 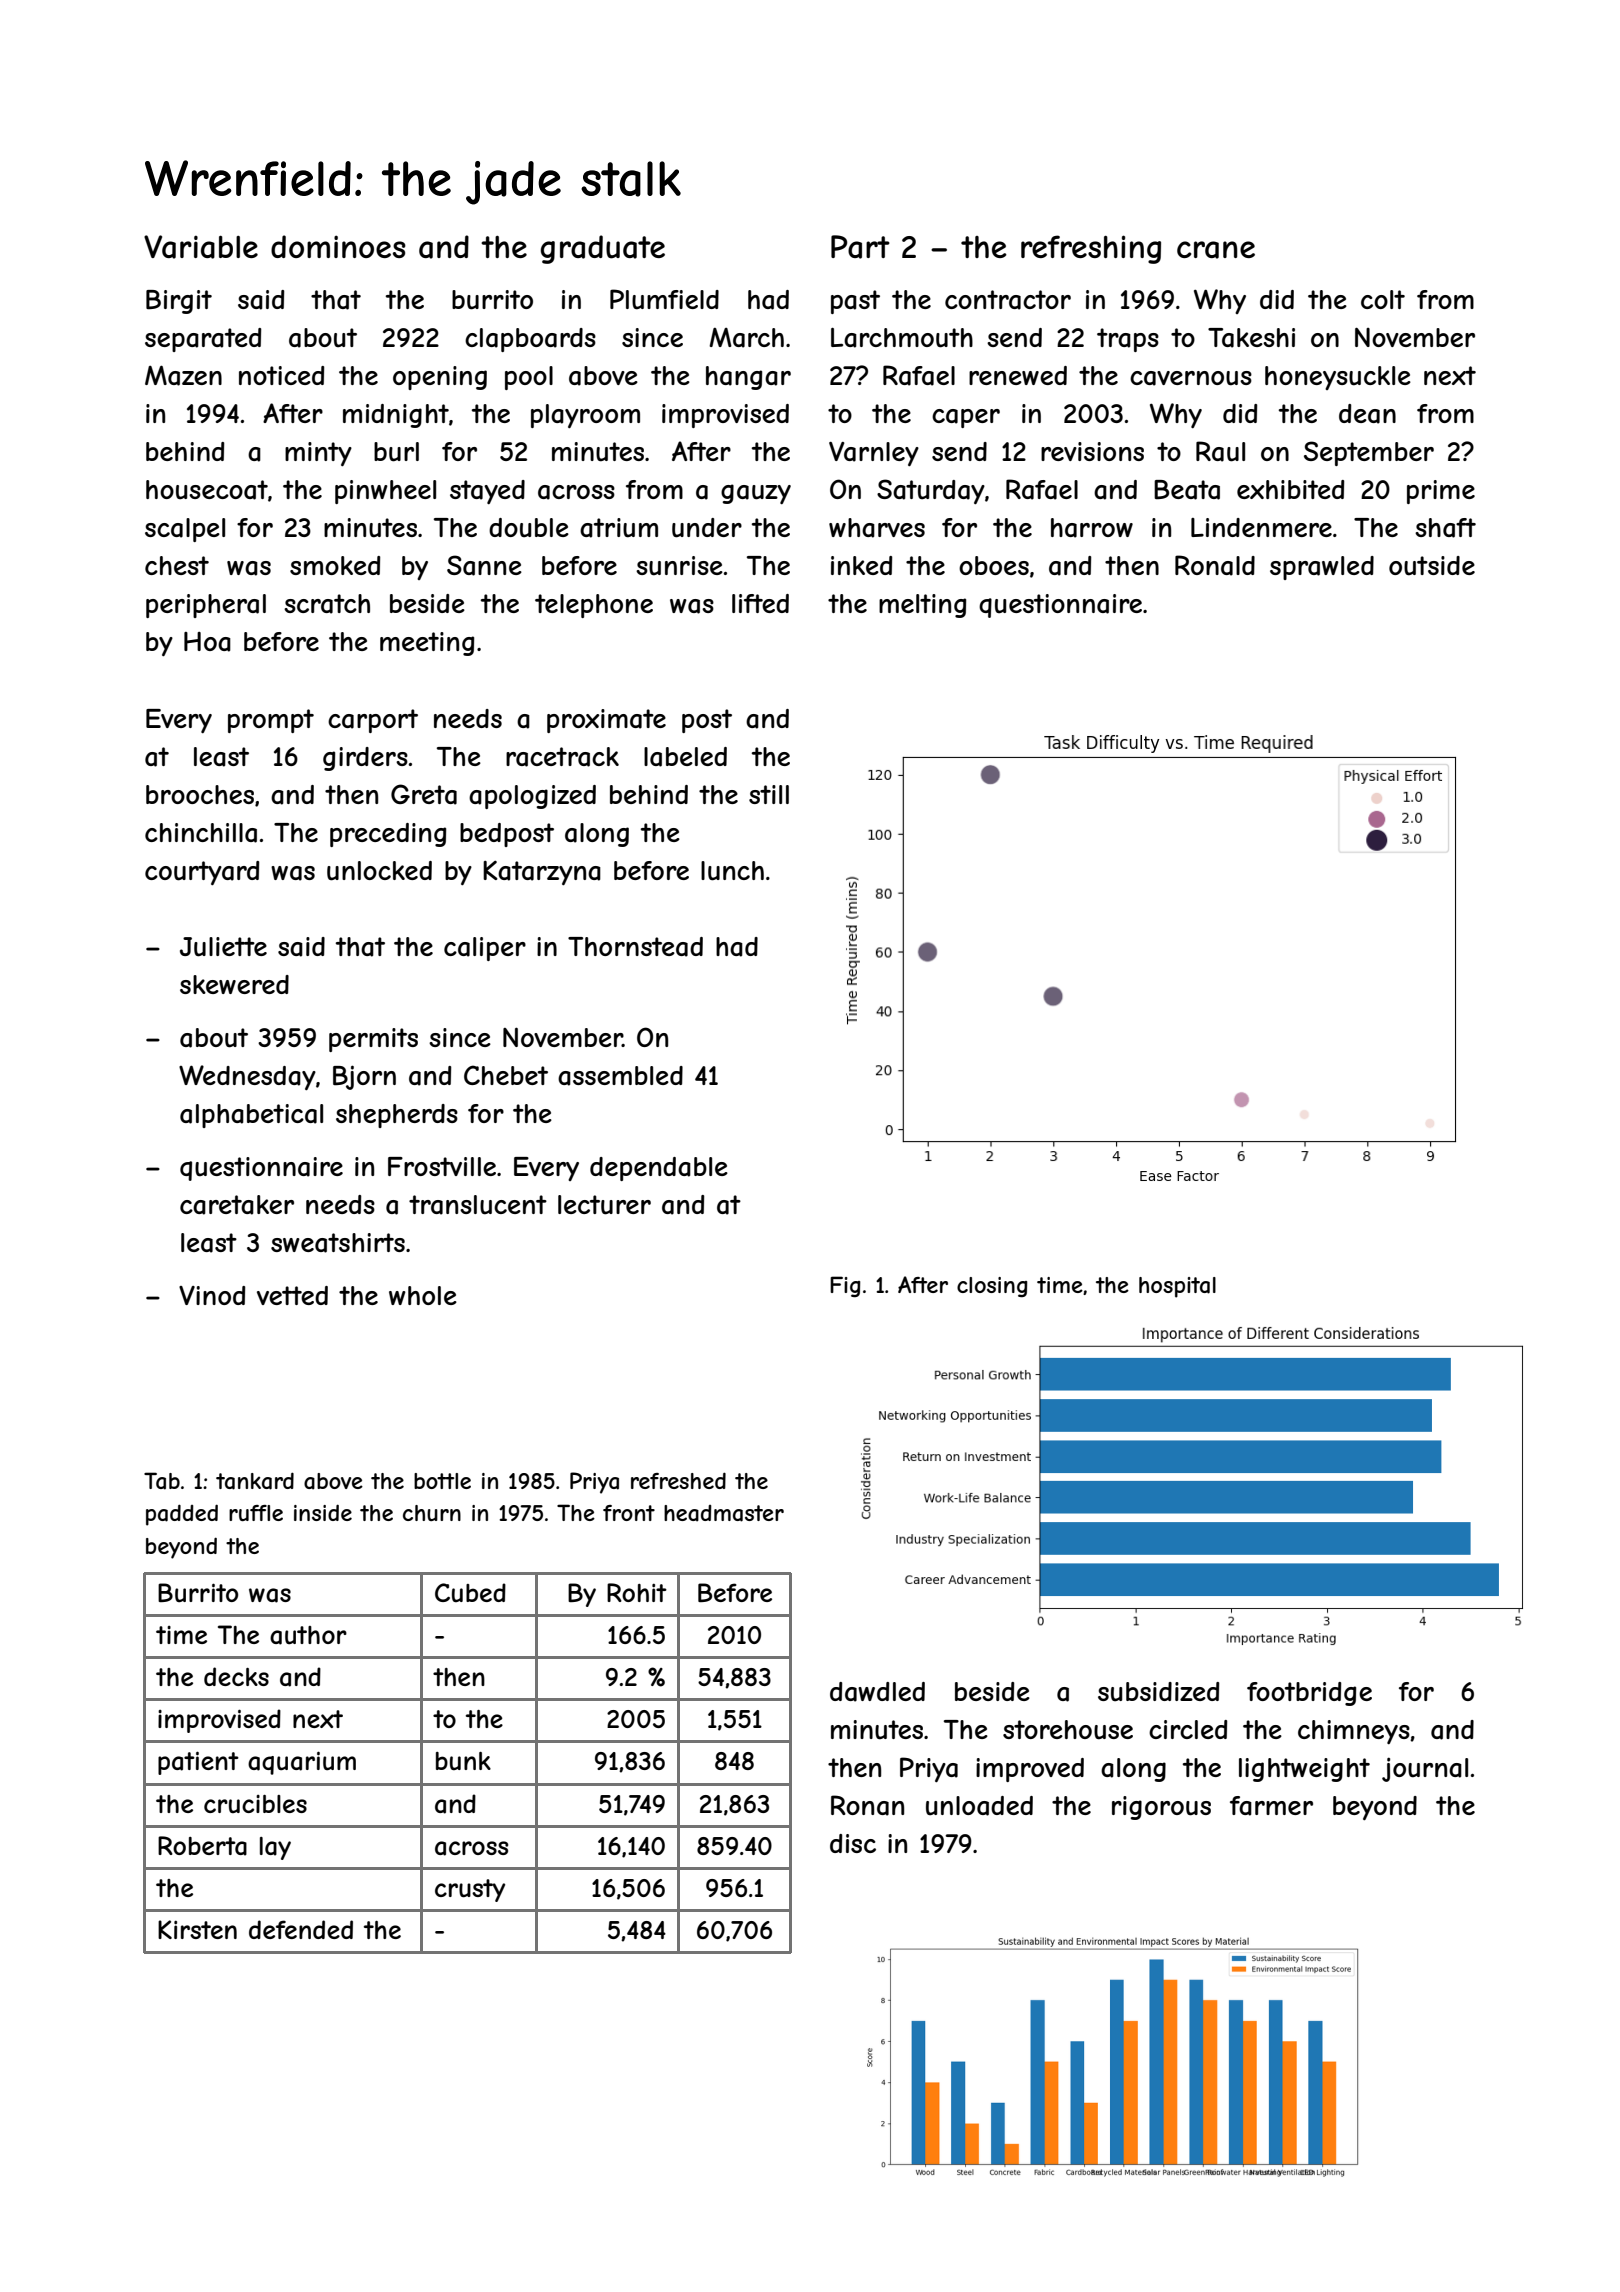 What do you see at coordinates (237, 1205) in the screenshot?
I see `caretaker` at bounding box center [237, 1205].
